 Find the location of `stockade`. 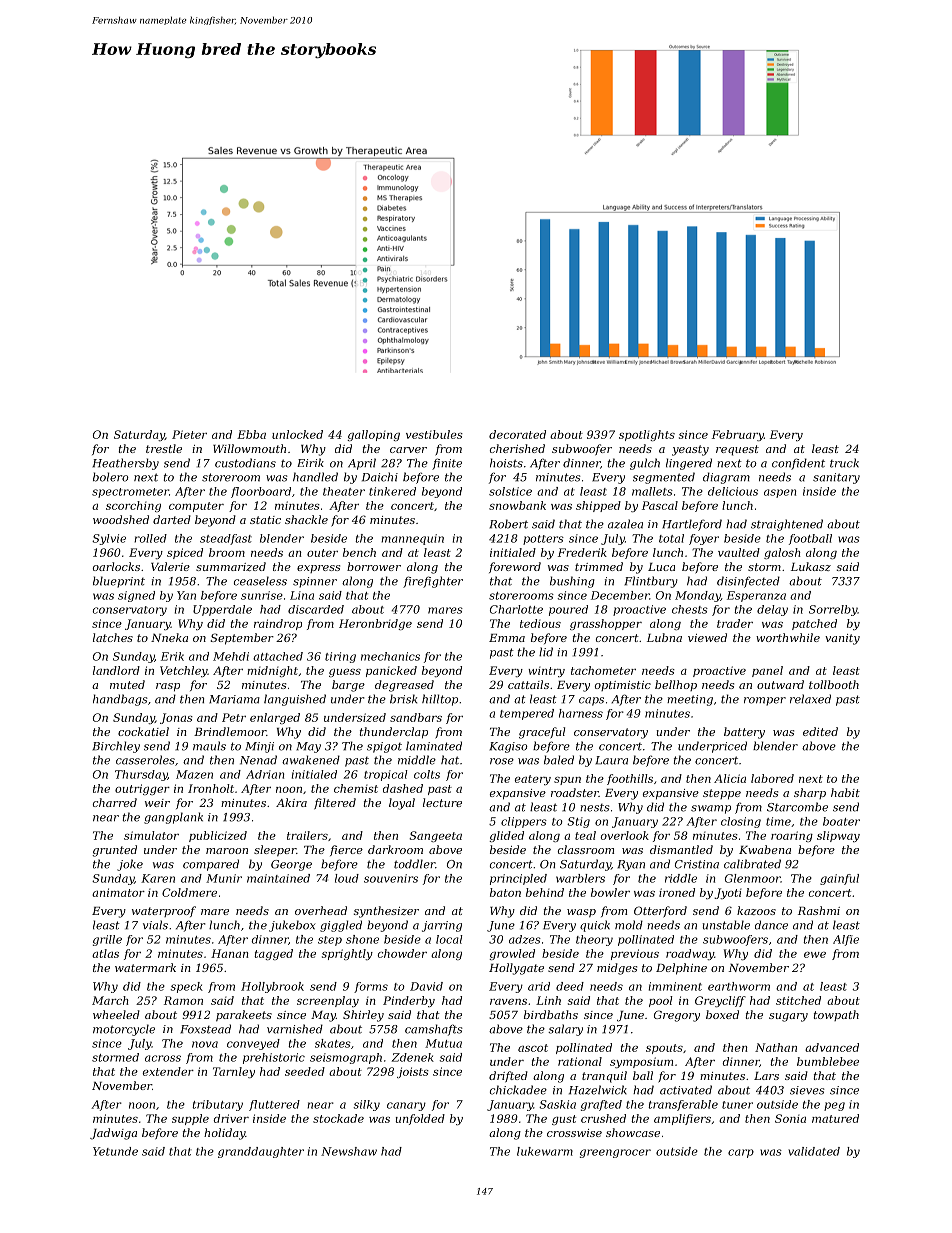

stockade is located at coordinates (338, 1118).
